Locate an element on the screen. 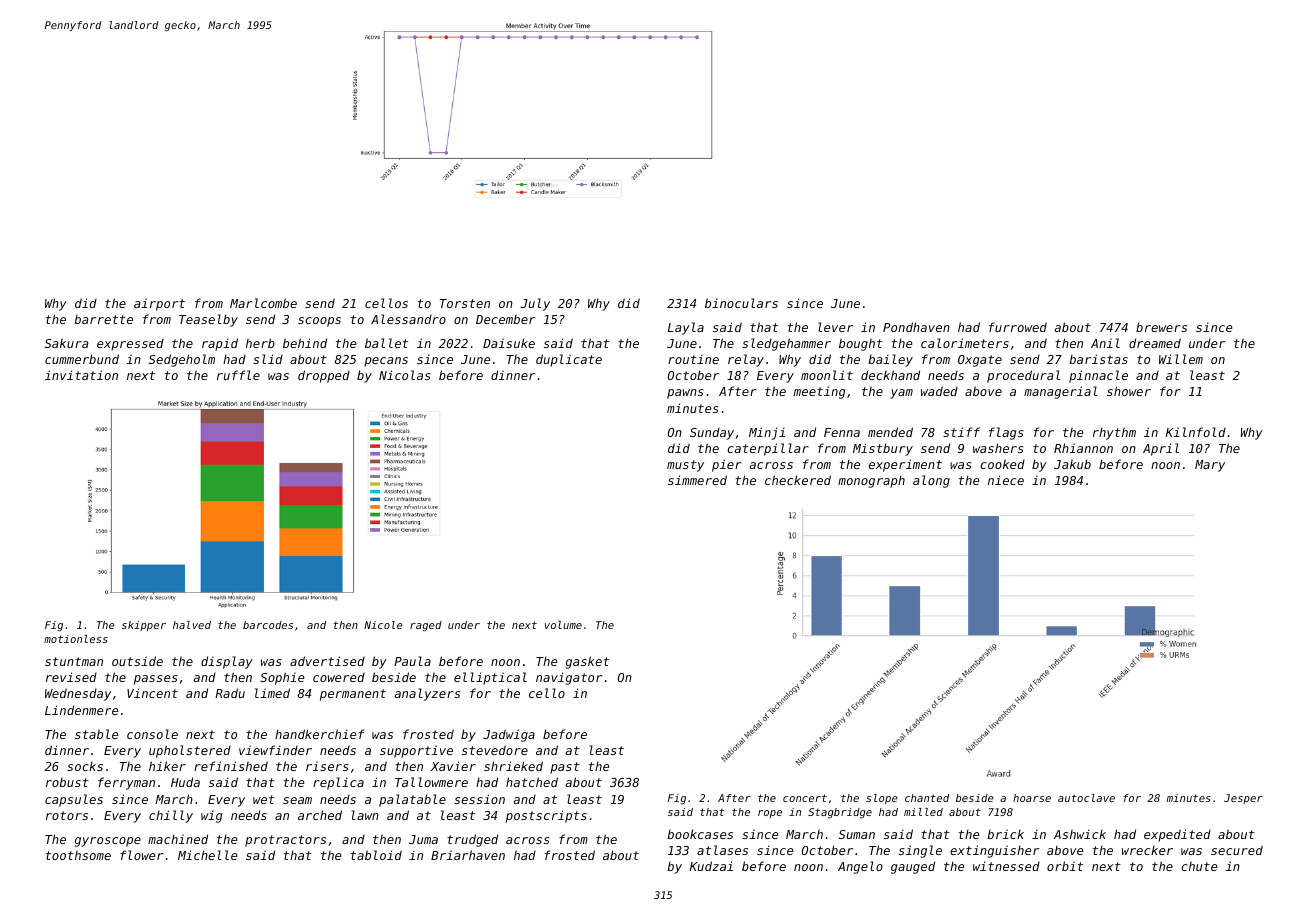  Angelo is located at coordinates (860, 867).
